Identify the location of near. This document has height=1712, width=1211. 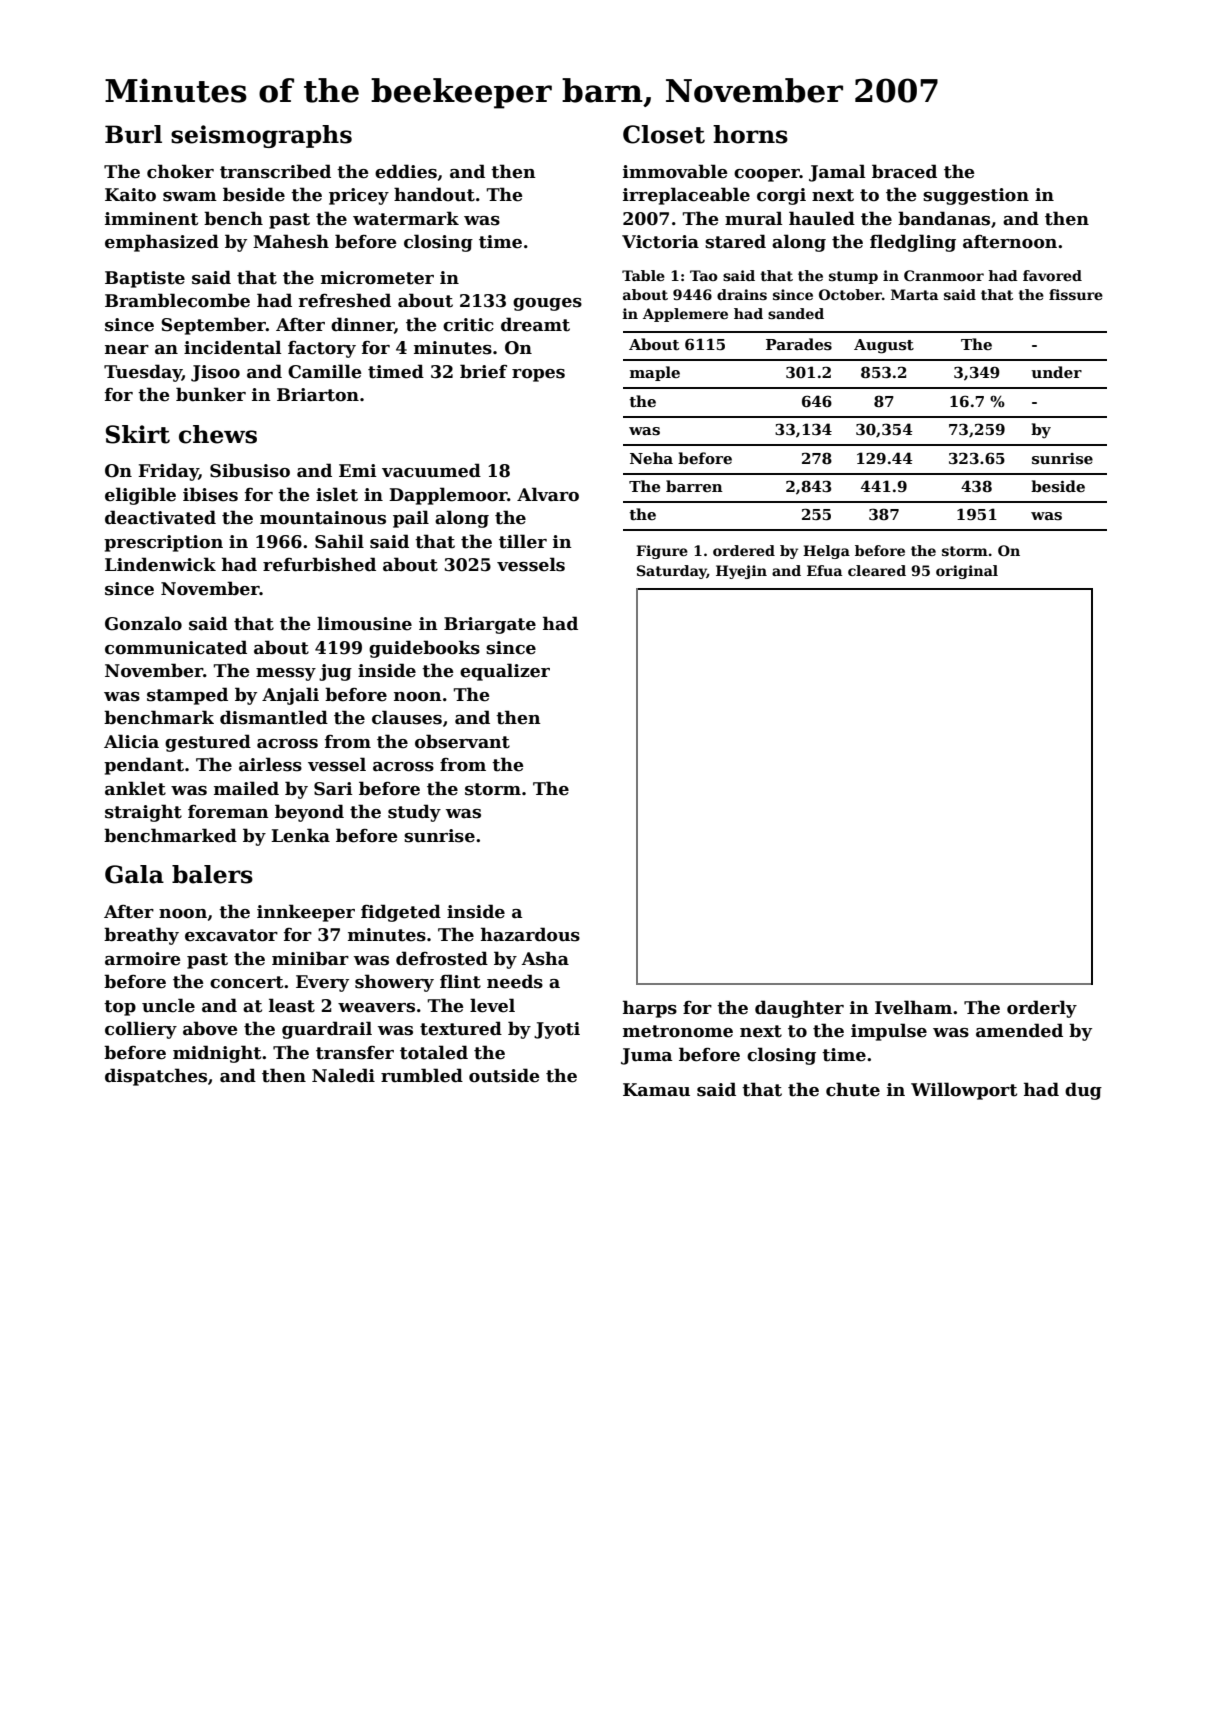
(127, 350).
